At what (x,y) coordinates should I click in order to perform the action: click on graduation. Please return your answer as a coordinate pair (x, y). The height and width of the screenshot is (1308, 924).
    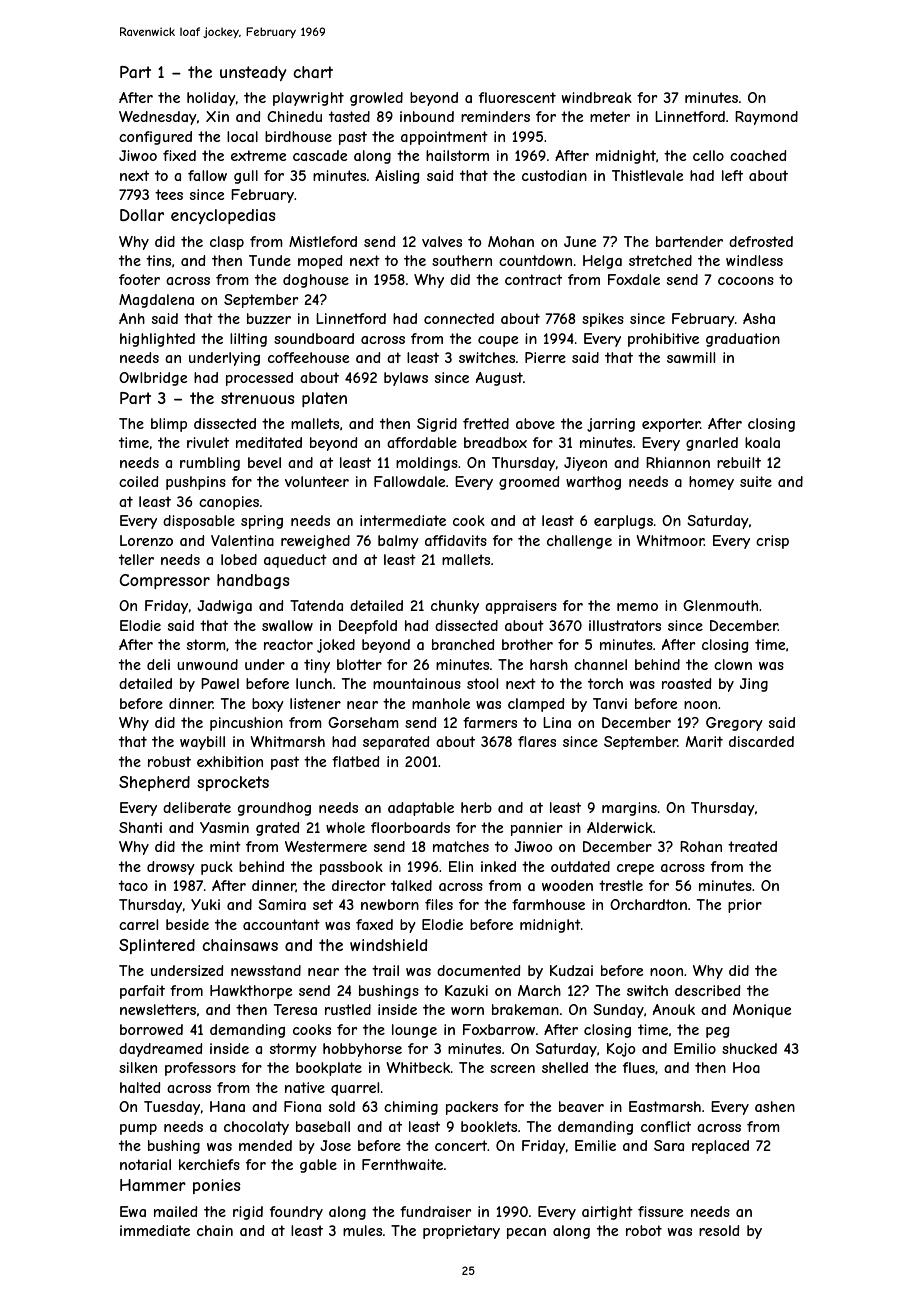
    Looking at the image, I should click on (743, 340).
